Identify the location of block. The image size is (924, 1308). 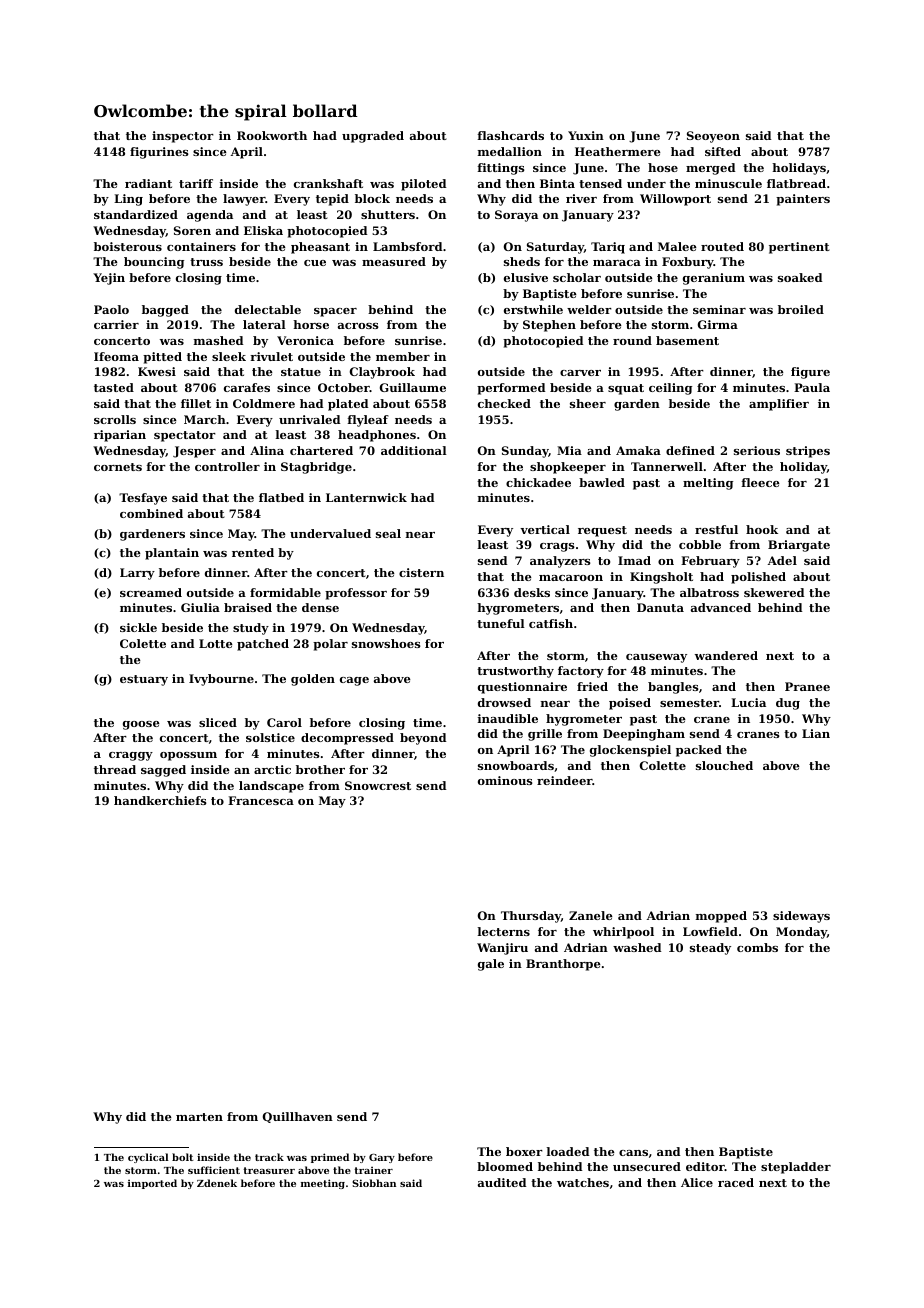
(372, 198).
